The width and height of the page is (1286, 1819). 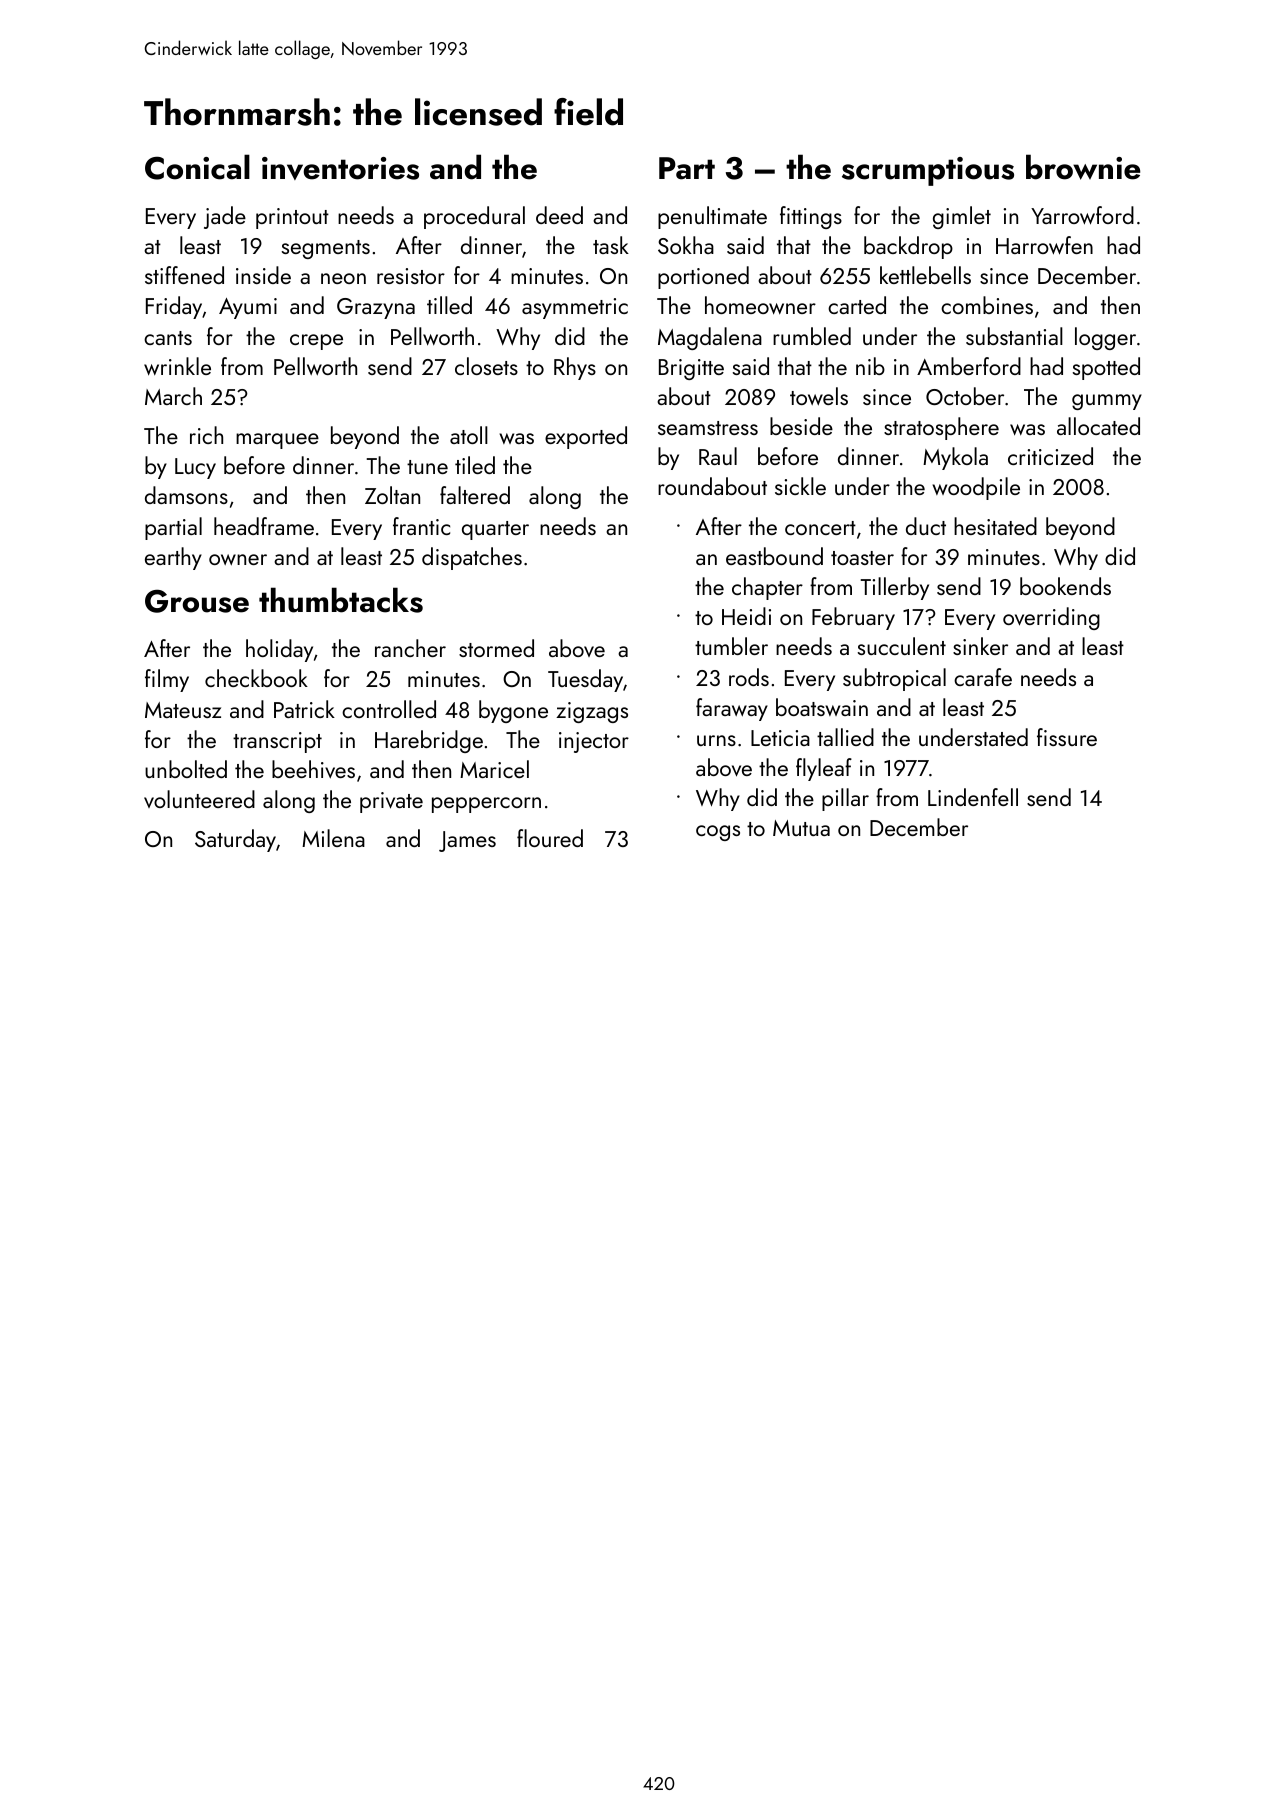 I want to click on carafe, so click(x=983, y=677).
